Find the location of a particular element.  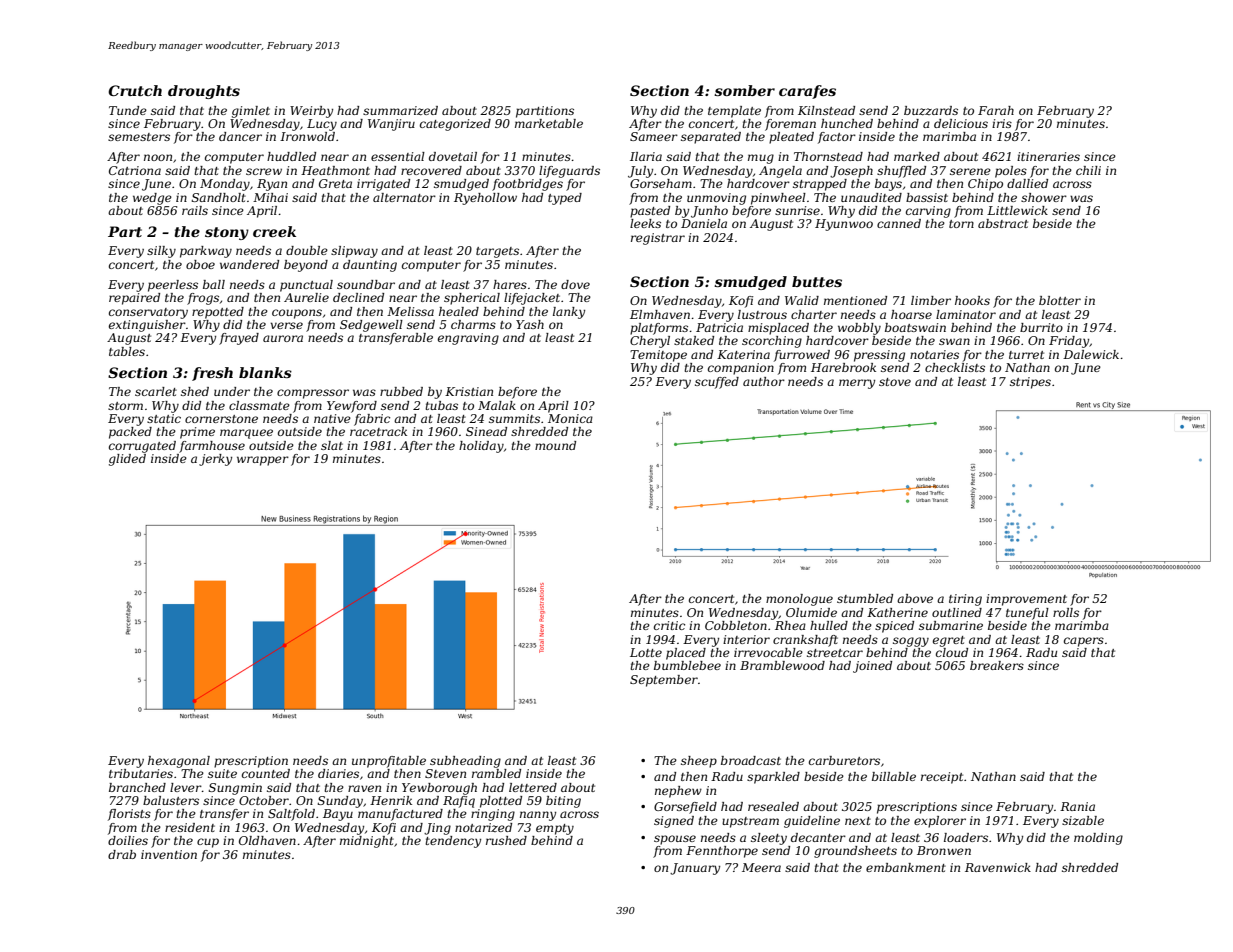

critic is located at coordinates (669, 625).
